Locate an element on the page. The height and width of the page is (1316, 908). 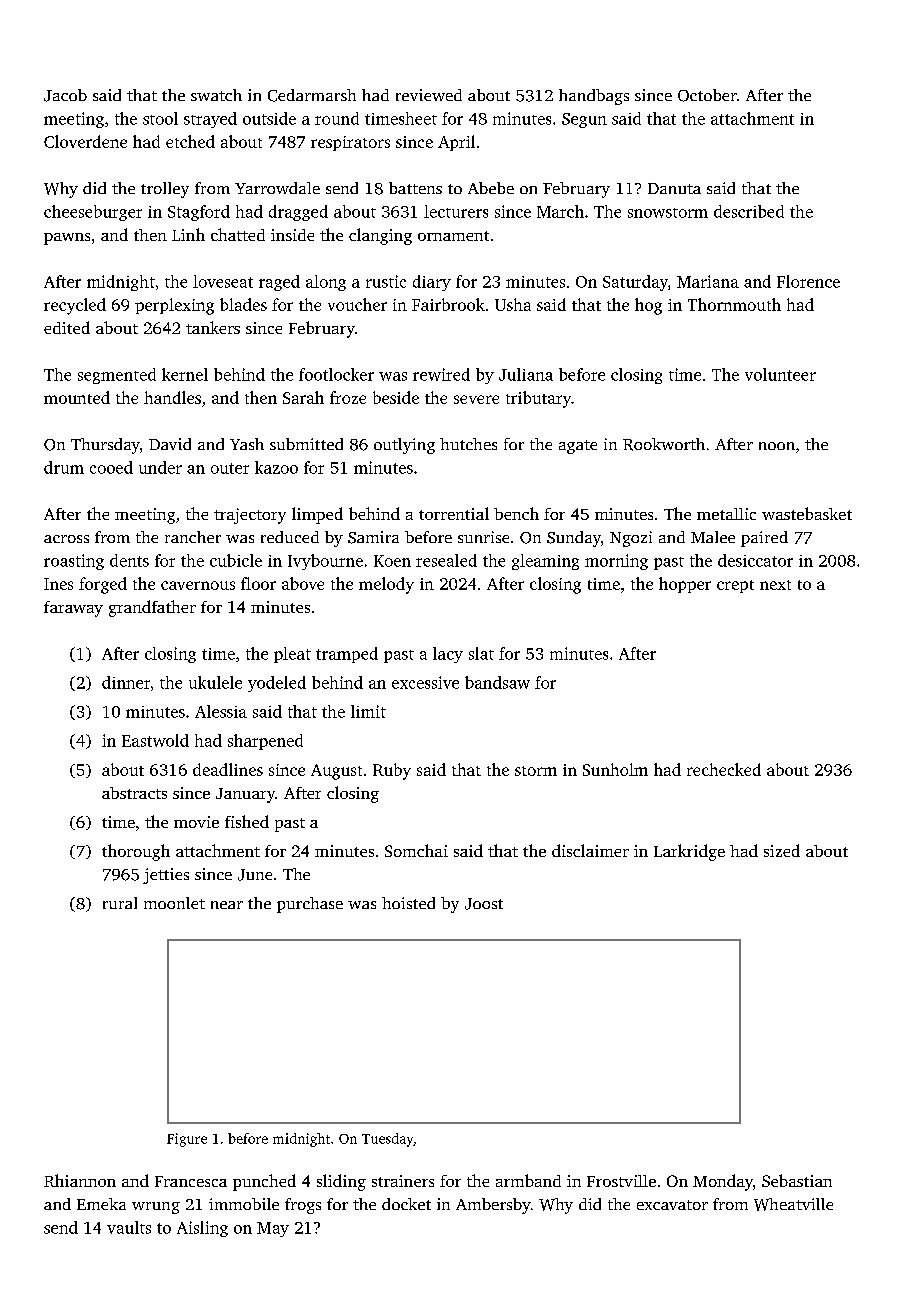
chatted is located at coordinates (238, 234).
